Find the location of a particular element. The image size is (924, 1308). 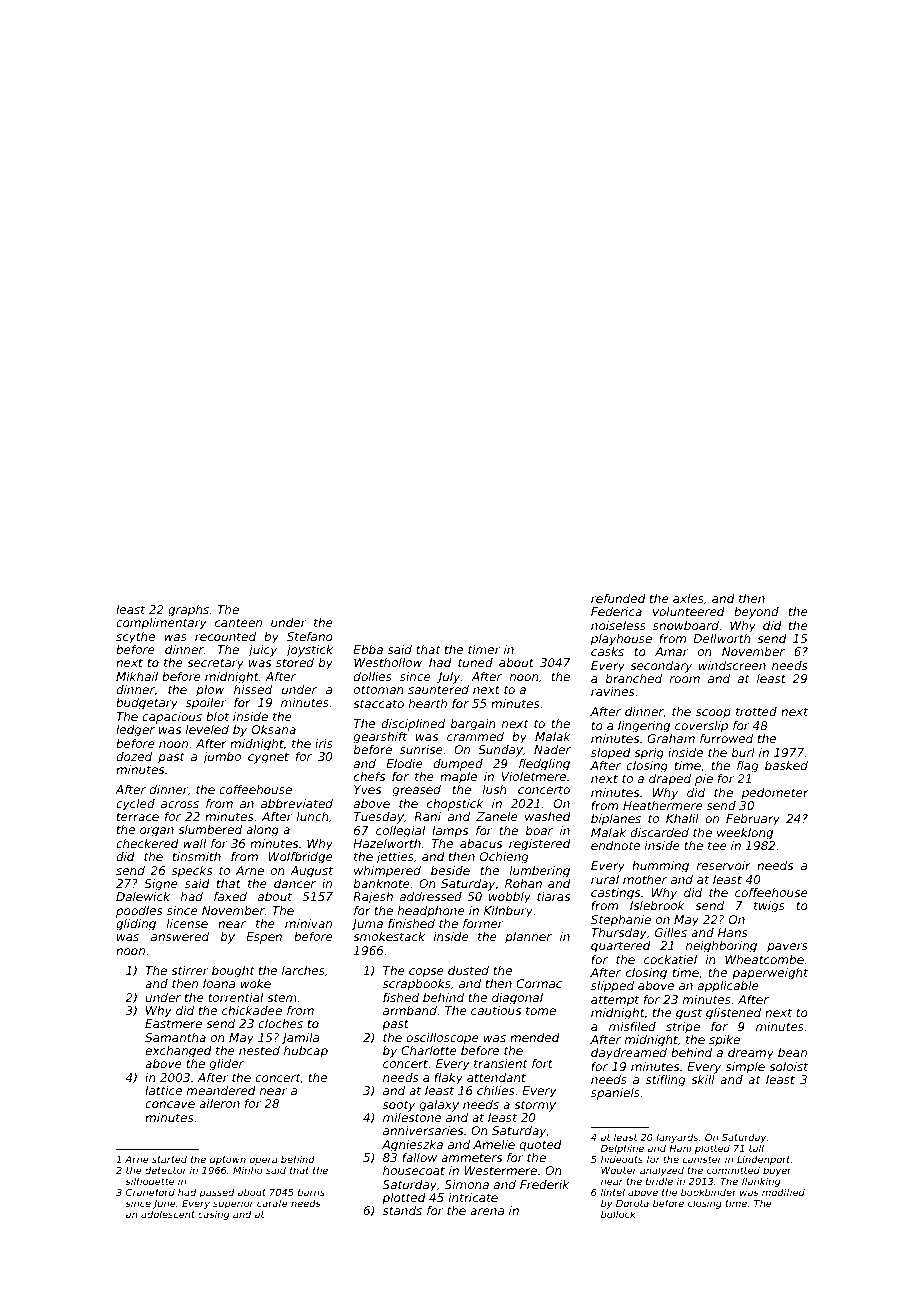

juicy is located at coordinates (262, 651).
